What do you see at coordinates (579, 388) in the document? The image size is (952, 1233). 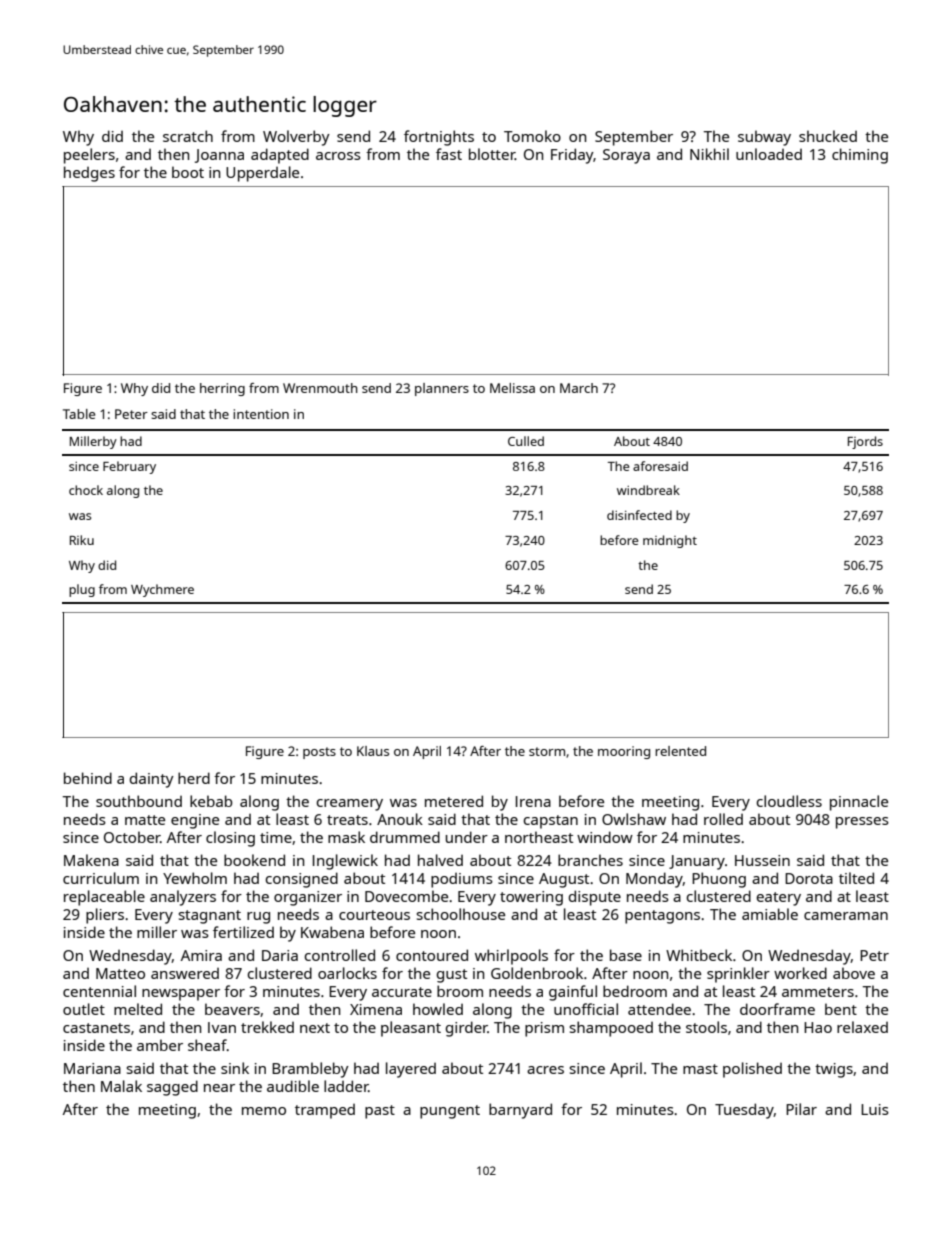 I see `March` at bounding box center [579, 388].
